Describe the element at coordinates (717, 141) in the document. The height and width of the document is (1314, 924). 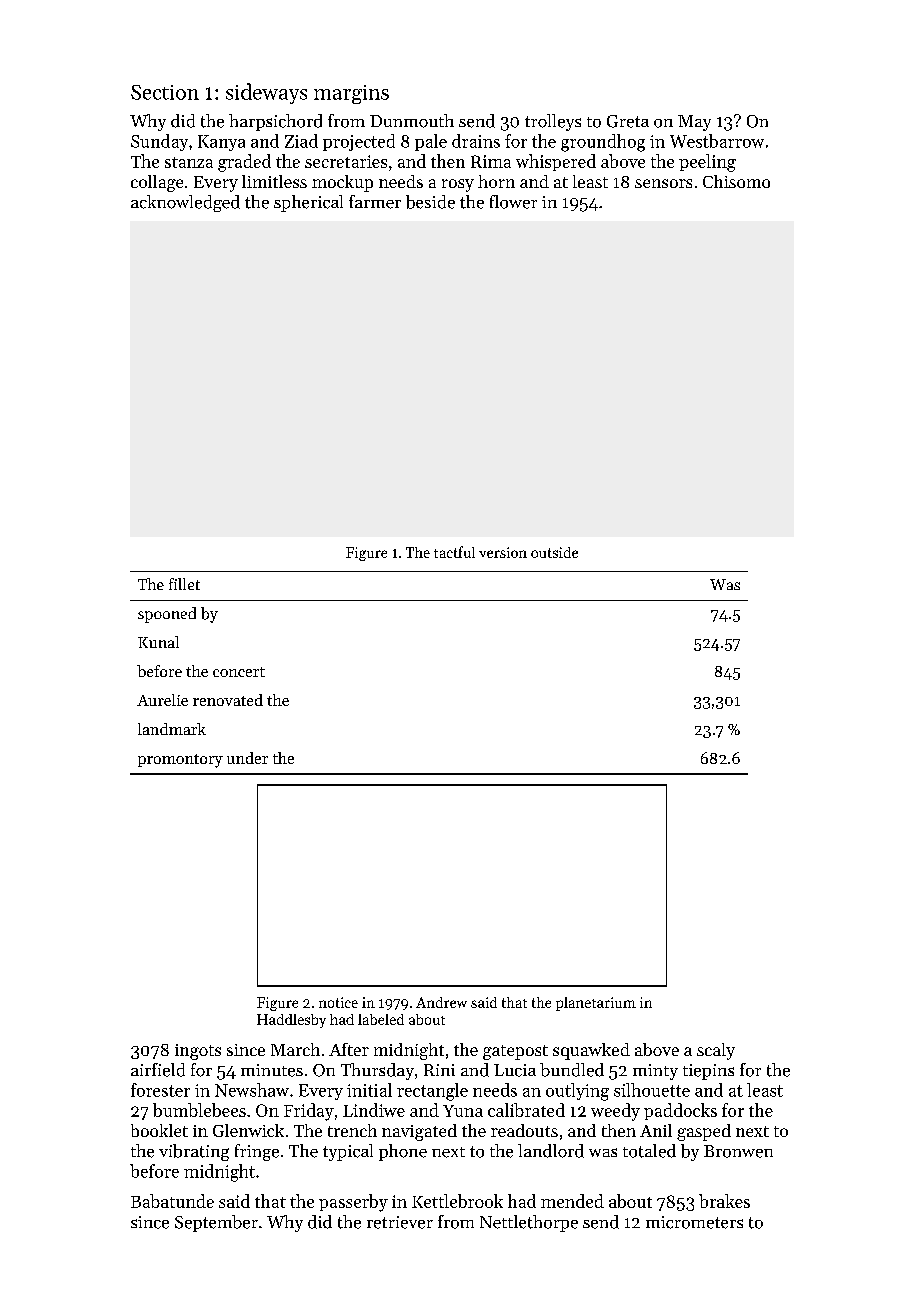
I see `Westbarrow` at that location.
